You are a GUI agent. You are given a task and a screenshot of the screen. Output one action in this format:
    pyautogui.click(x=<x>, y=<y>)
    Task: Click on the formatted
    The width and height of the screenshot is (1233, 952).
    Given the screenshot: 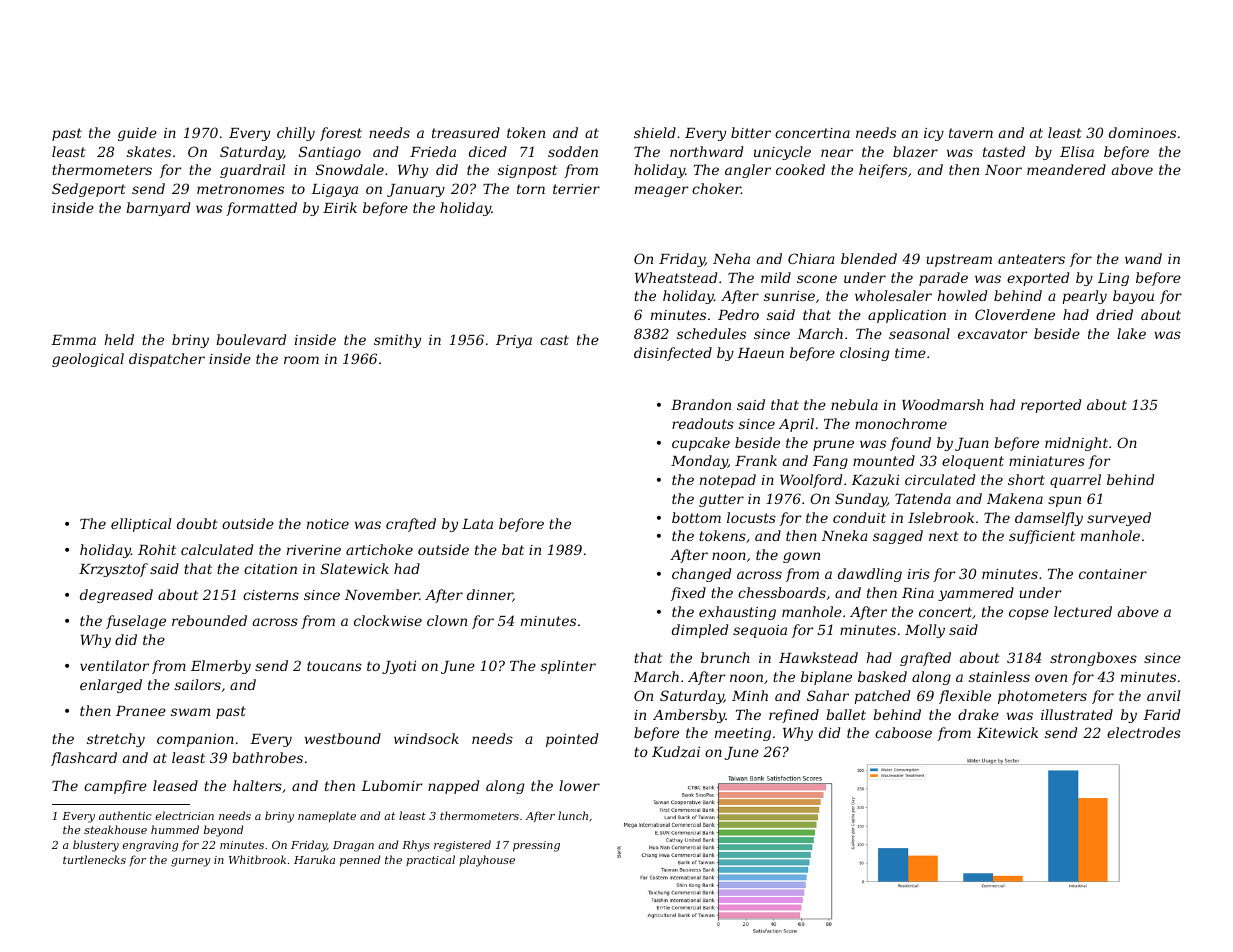 What is the action you would take?
    pyautogui.click(x=261, y=209)
